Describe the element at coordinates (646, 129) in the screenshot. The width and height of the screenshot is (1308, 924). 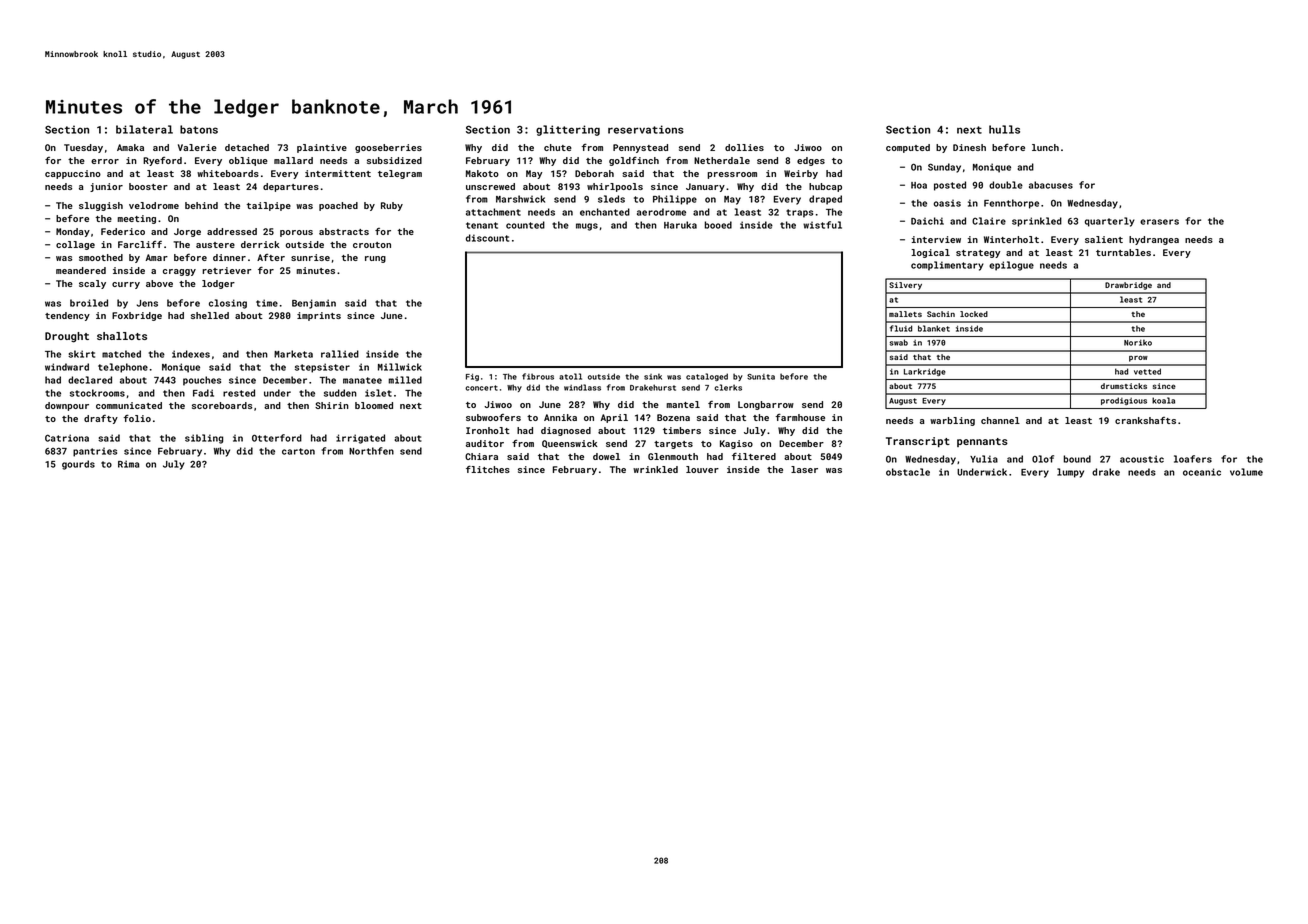
I see `reservations` at that location.
